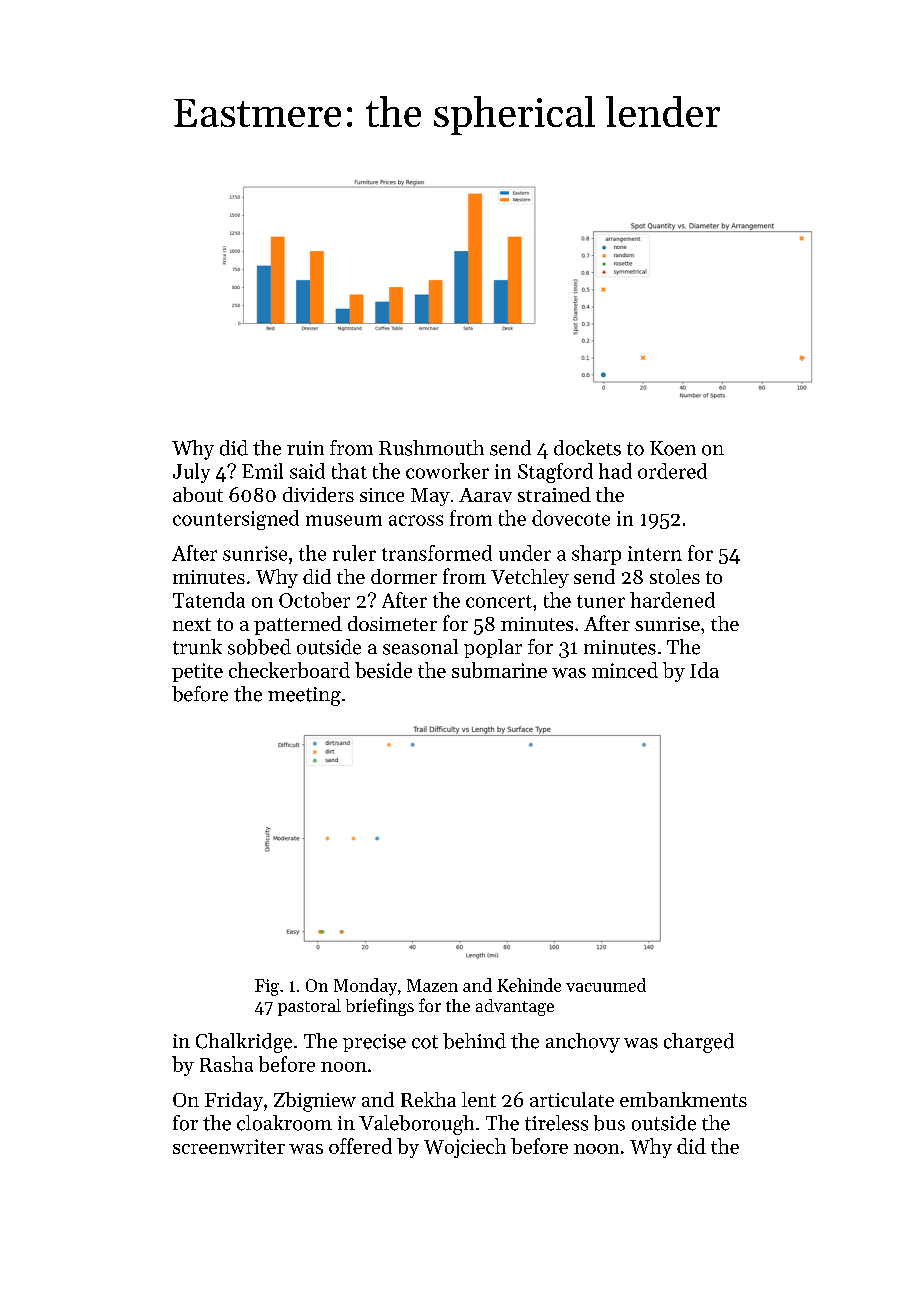  What do you see at coordinates (229, 1146) in the screenshot?
I see `screenwriter` at bounding box center [229, 1146].
